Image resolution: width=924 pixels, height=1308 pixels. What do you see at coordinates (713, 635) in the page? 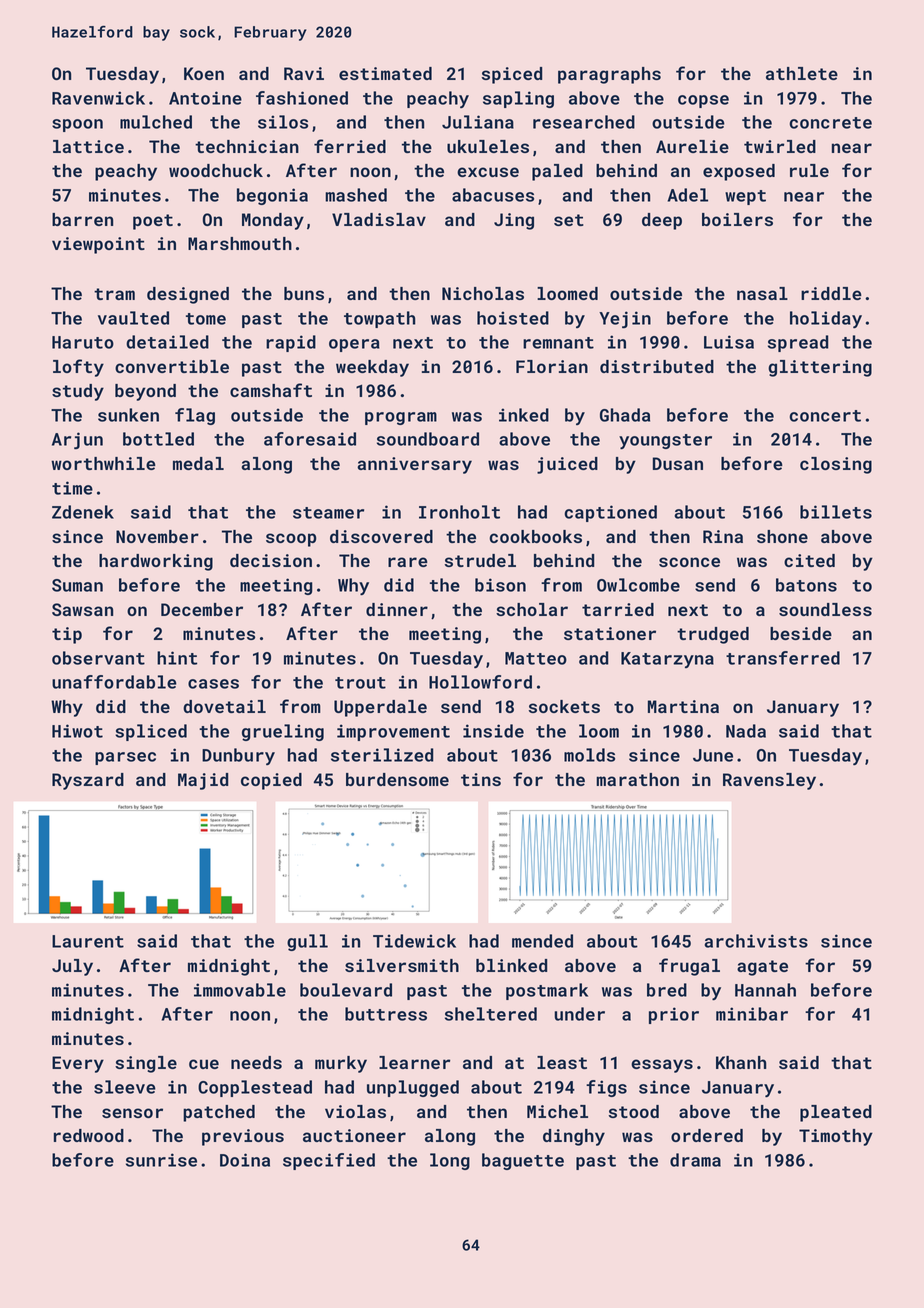
I see `trudged` at bounding box center [713, 635].
